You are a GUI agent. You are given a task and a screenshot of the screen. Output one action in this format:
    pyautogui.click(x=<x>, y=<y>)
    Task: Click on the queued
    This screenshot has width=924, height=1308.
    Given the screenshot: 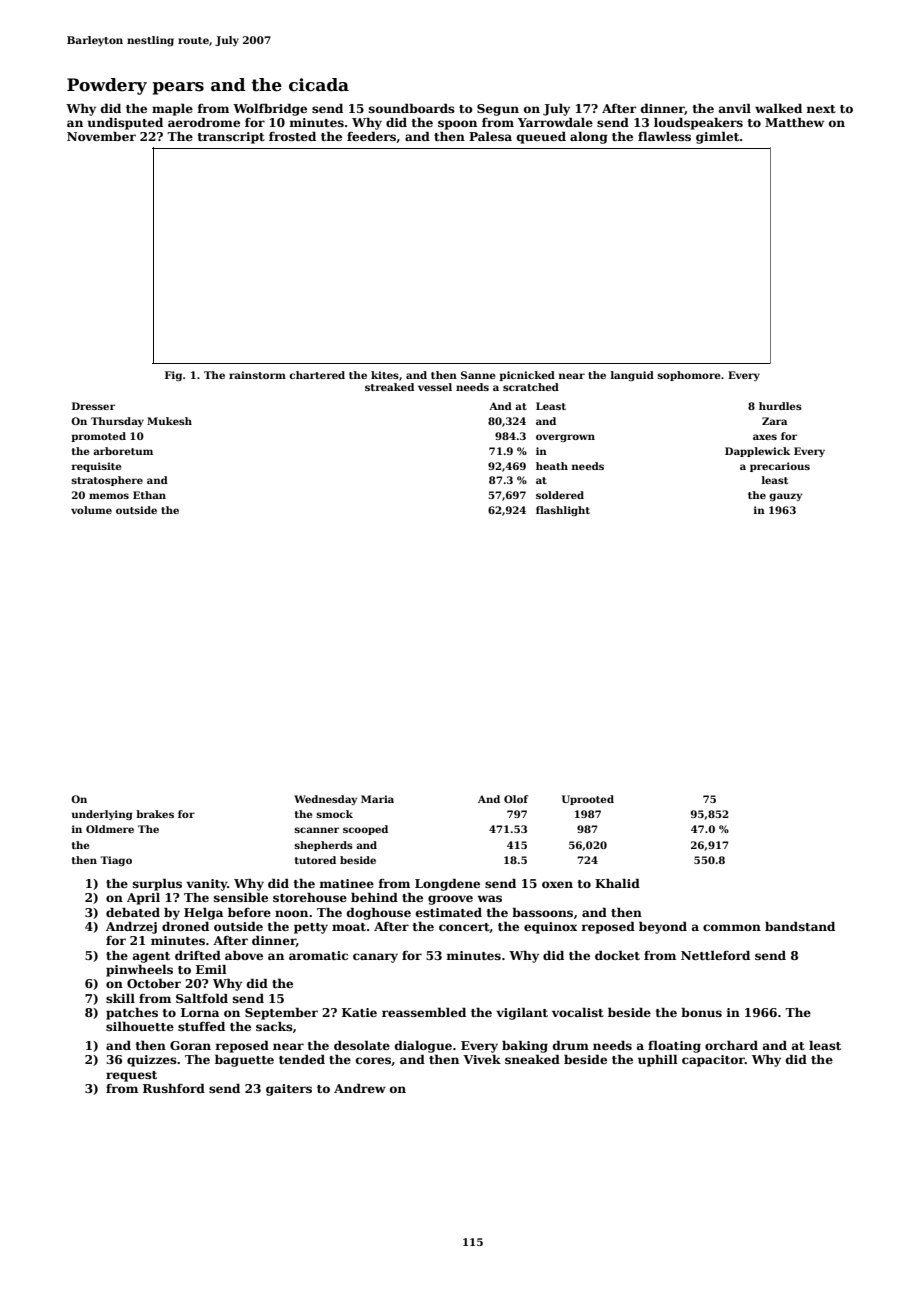 What is the action you would take?
    pyautogui.click(x=541, y=137)
